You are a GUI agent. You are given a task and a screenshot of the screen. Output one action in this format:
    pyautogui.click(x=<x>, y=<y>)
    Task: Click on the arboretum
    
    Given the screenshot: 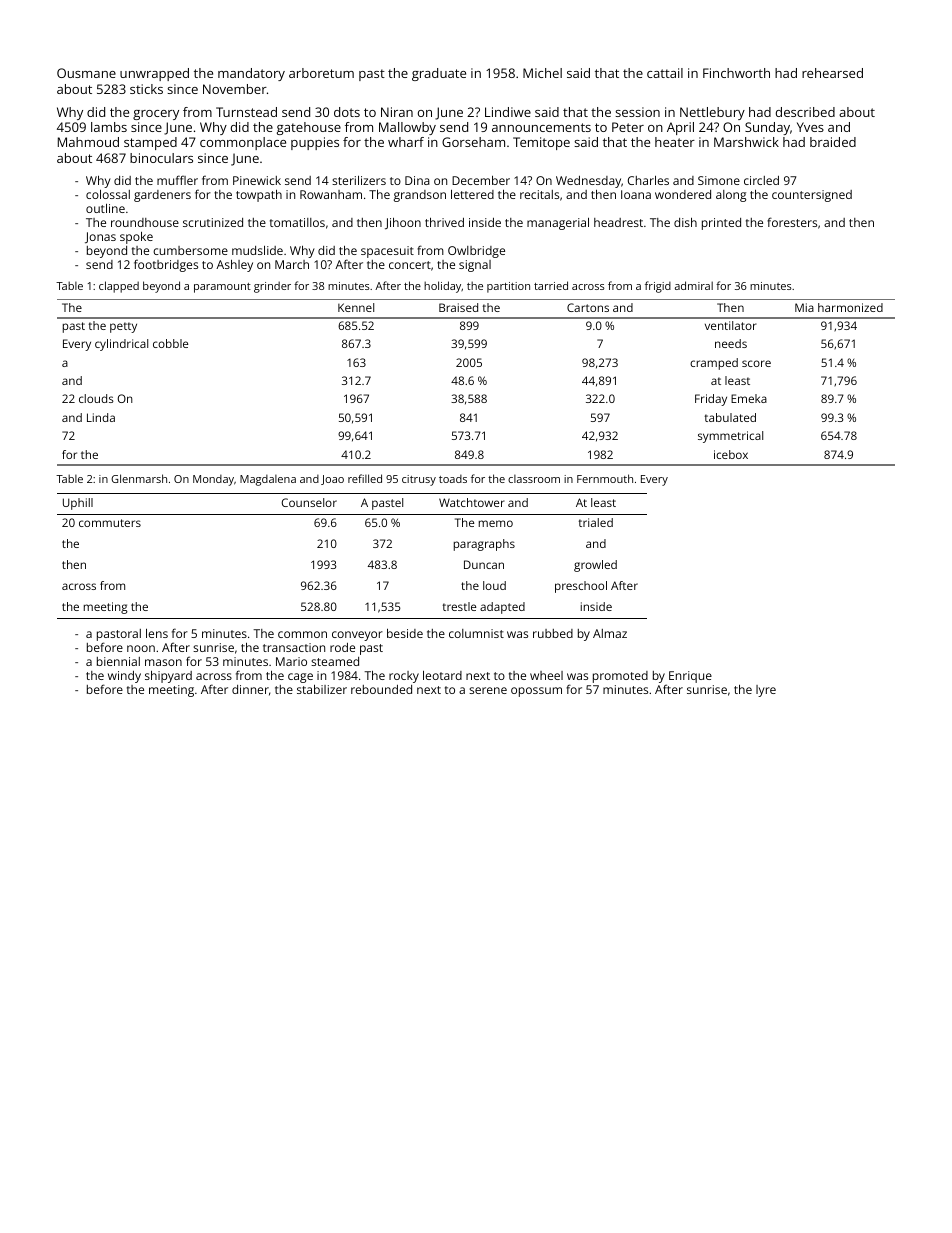 What is the action you would take?
    pyautogui.click(x=321, y=73)
